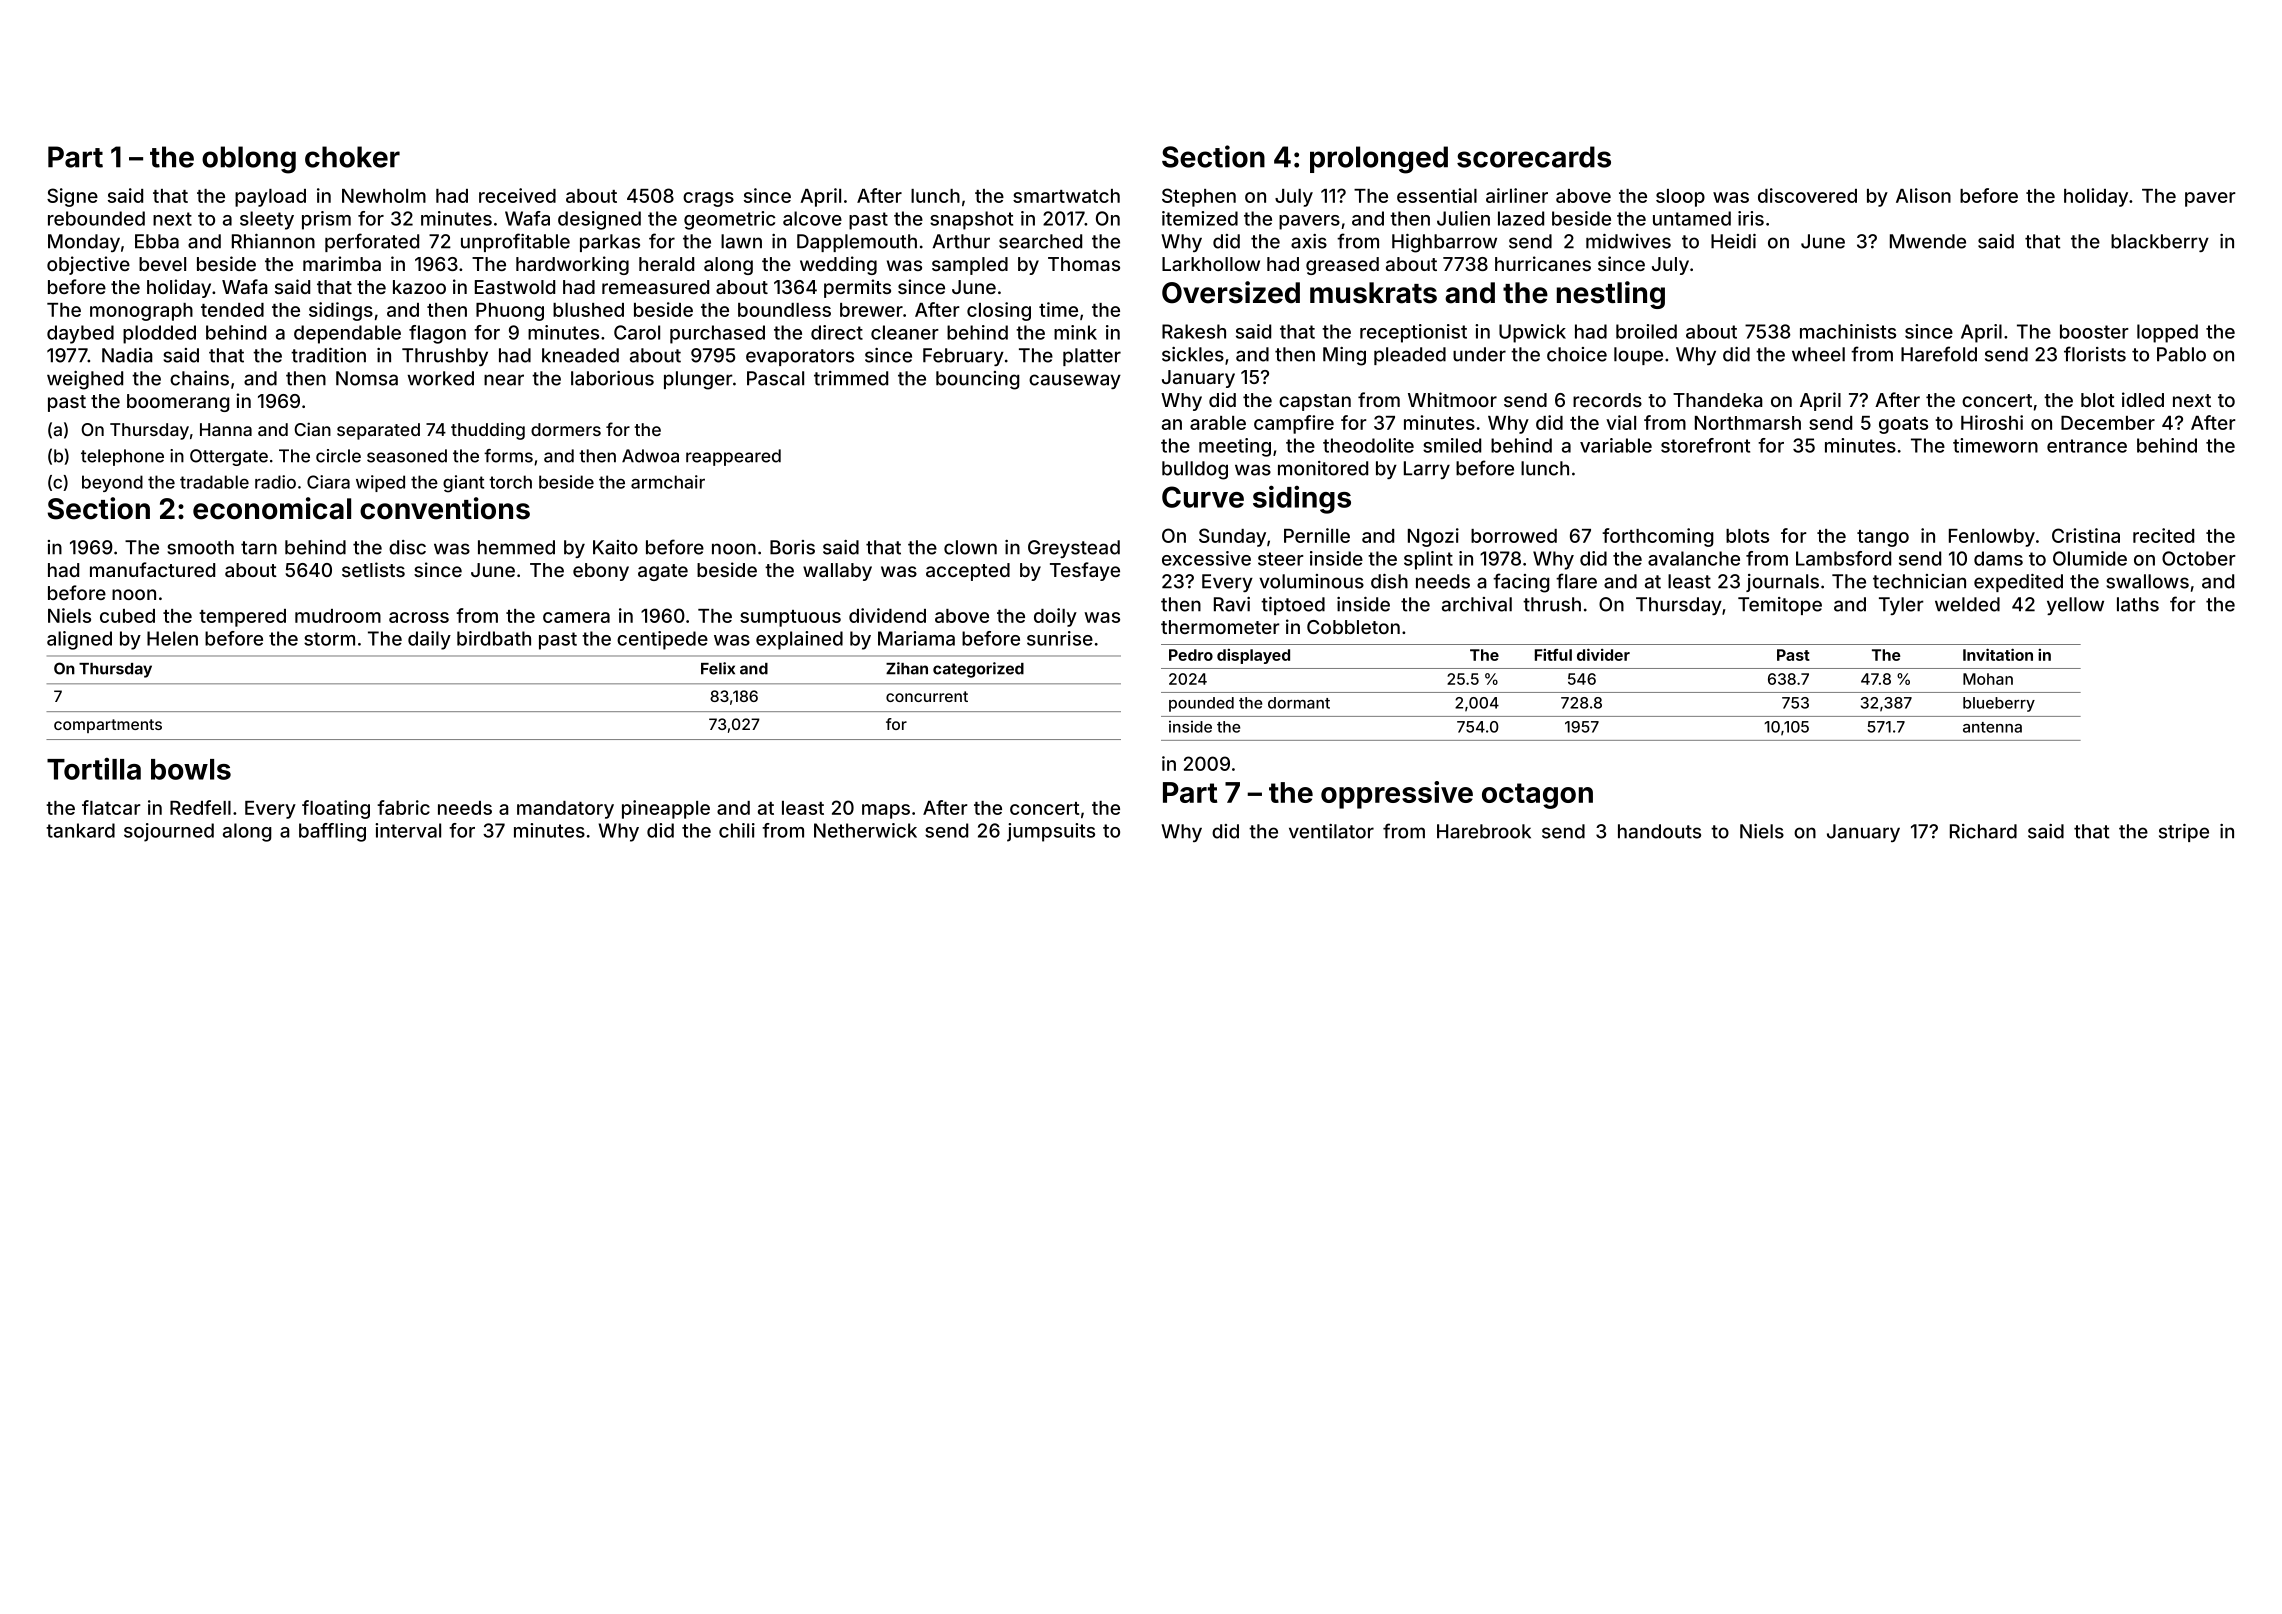 This page has width=2282, height=1614. What do you see at coordinates (328, 355) in the page?
I see `tradition` at bounding box center [328, 355].
